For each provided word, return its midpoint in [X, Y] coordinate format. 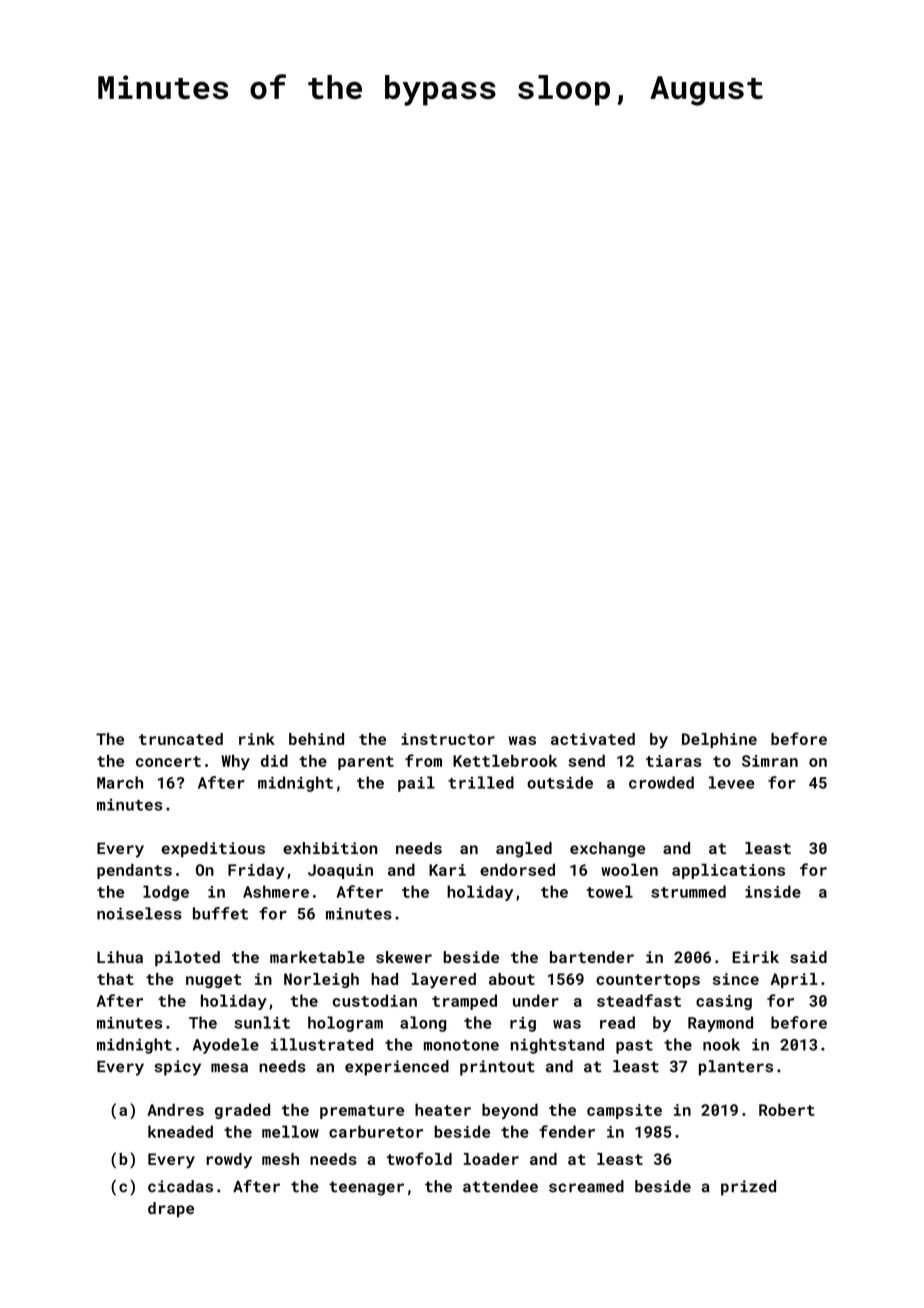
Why [235, 762]
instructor [448, 739]
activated [593, 739]
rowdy [229, 1161]
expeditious [213, 850]
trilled [481, 782]
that [115, 979]
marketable [317, 957]
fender [567, 1131]
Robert [787, 1109]
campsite [624, 1111]
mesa [229, 1068]
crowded [661, 782]
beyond [510, 1111]
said [808, 957]
